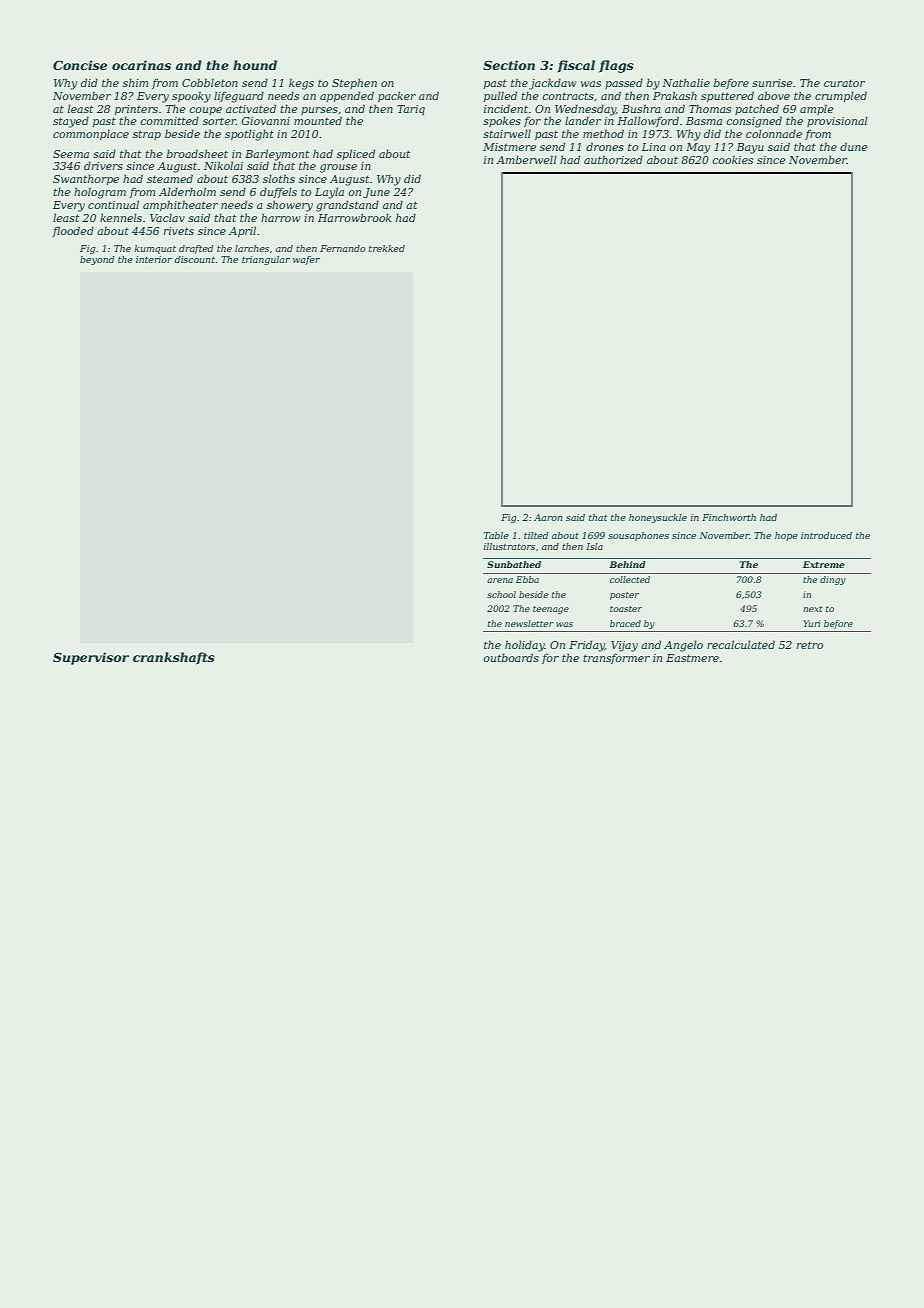 The height and width of the page is (1308, 924). Describe the element at coordinates (576, 66) in the page. I see `fiscal` at that location.
